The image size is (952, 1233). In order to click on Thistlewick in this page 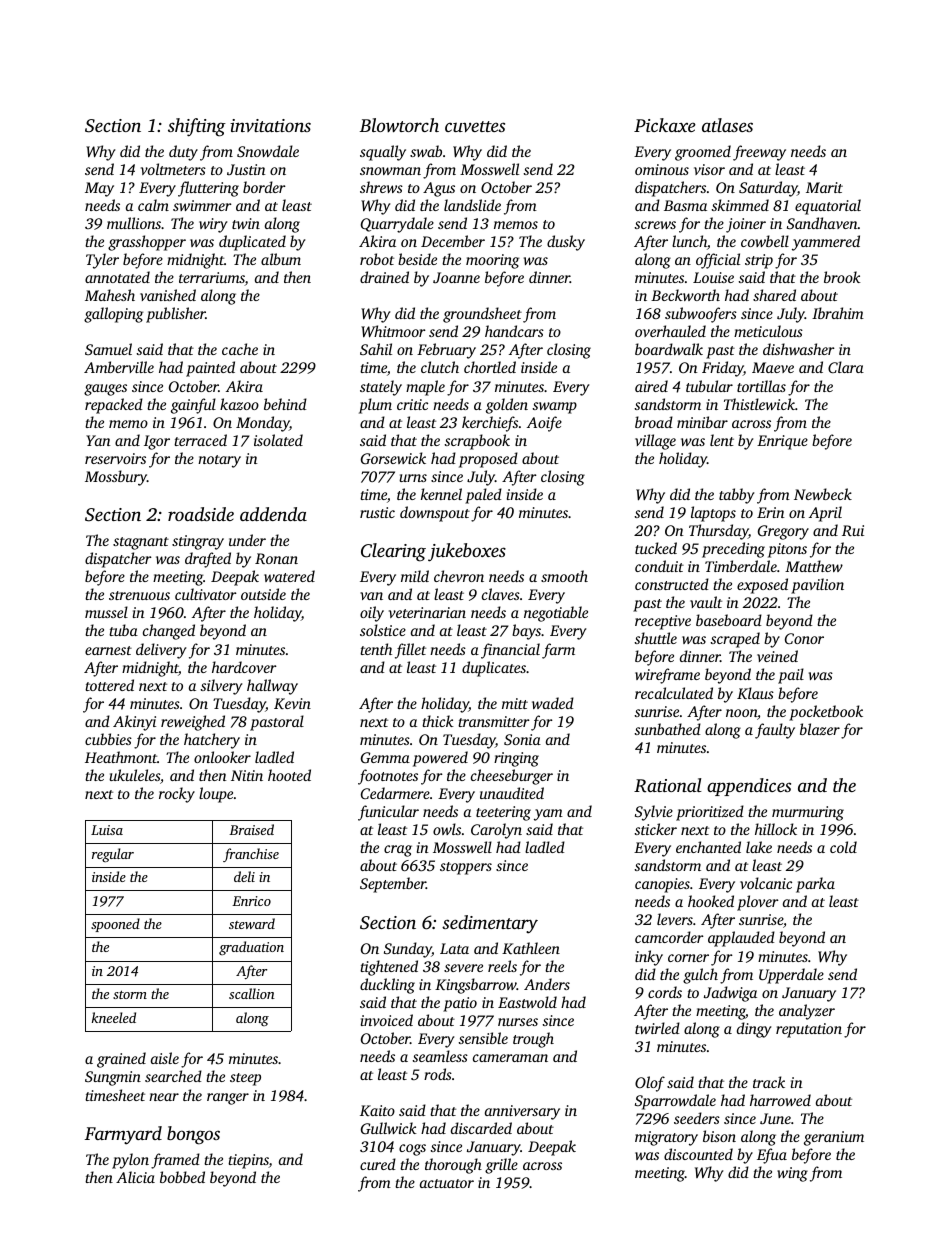, I will do `click(759, 404)`.
